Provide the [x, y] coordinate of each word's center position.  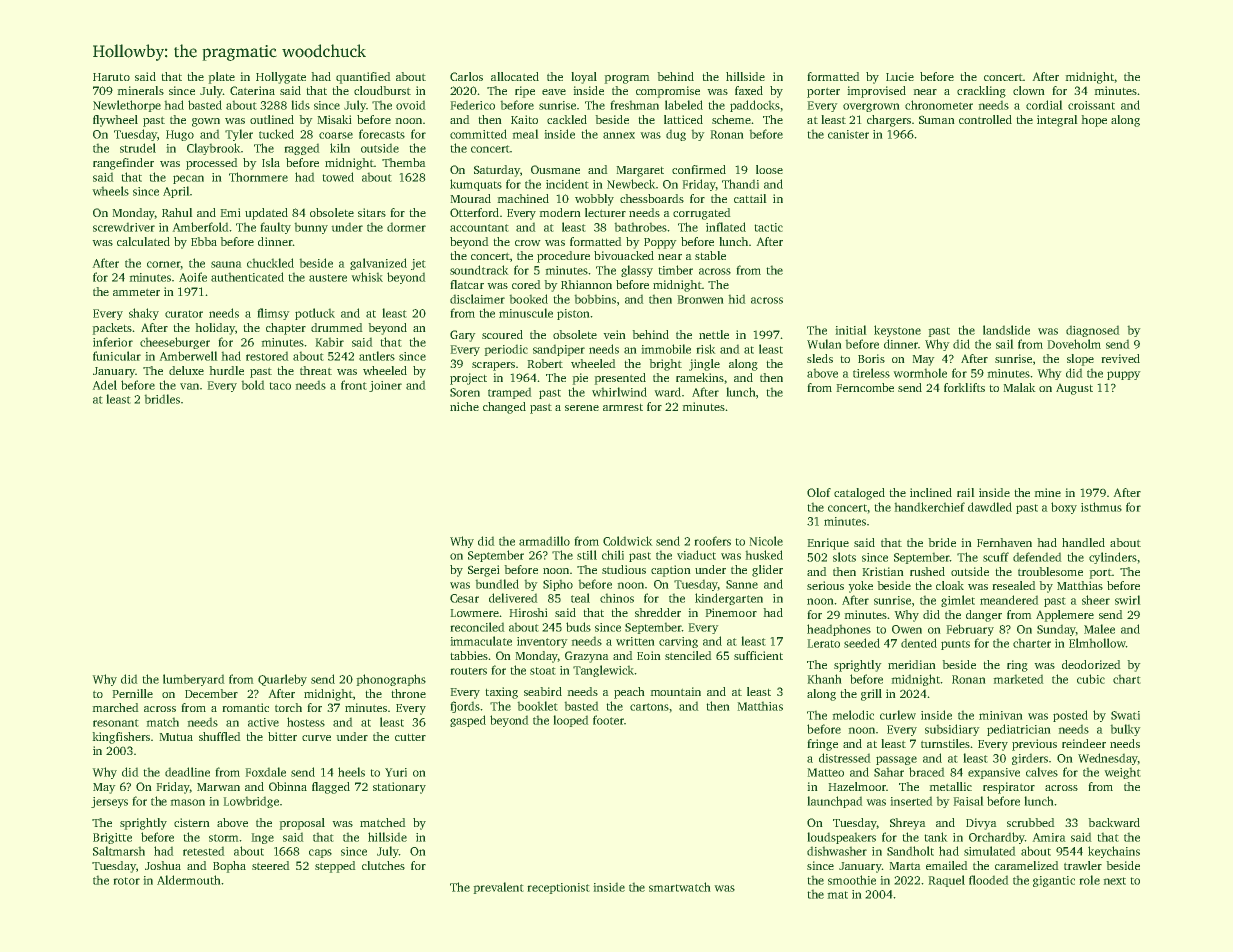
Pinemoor [731, 612]
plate [221, 78]
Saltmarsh [119, 851]
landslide [1006, 330]
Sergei [484, 571]
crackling [981, 92]
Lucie [900, 76]
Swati [1125, 715]
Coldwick [628, 541]
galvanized [378, 264]
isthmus [1101, 507]
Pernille [132, 693]
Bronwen [700, 299]
